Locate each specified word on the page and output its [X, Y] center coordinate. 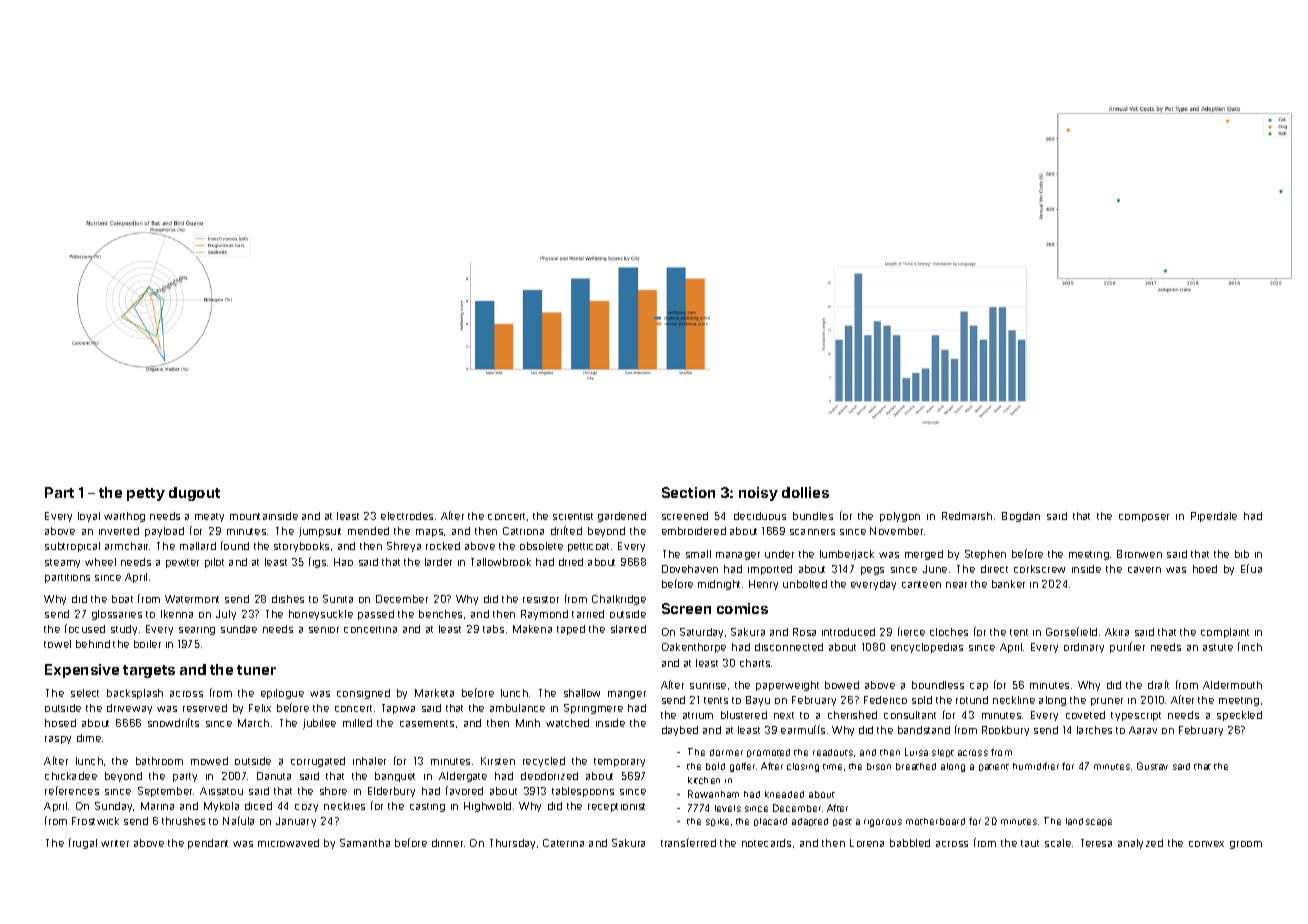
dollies [805, 492]
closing [803, 767]
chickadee [71, 776]
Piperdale [1214, 517]
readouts [833, 752]
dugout [194, 494]
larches [1094, 730]
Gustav [1152, 766]
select [85, 693]
